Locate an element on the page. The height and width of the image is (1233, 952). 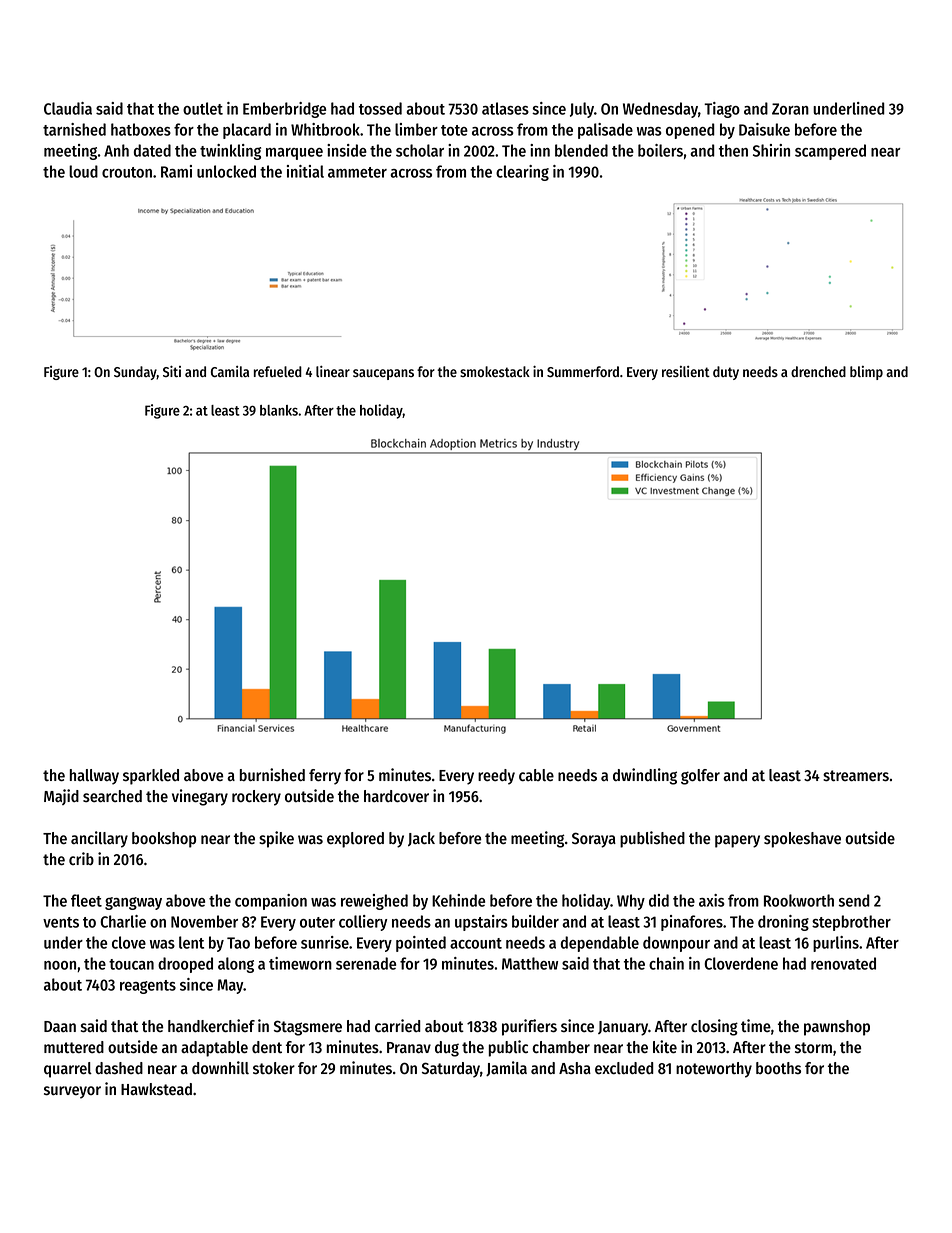
builder is located at coordinates (535, 921).
